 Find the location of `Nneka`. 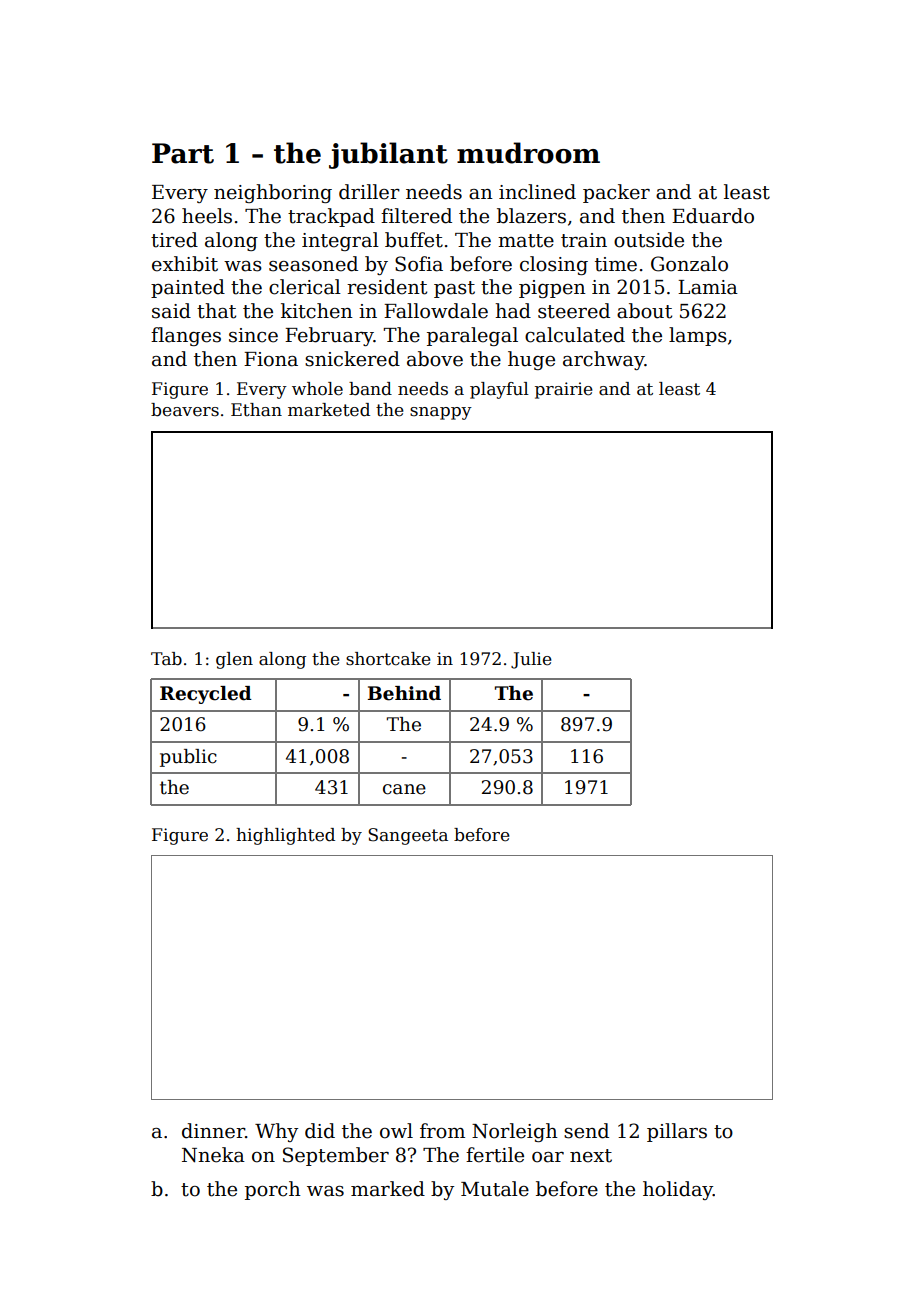

Nneka is located at coordinates (213, 1155).
